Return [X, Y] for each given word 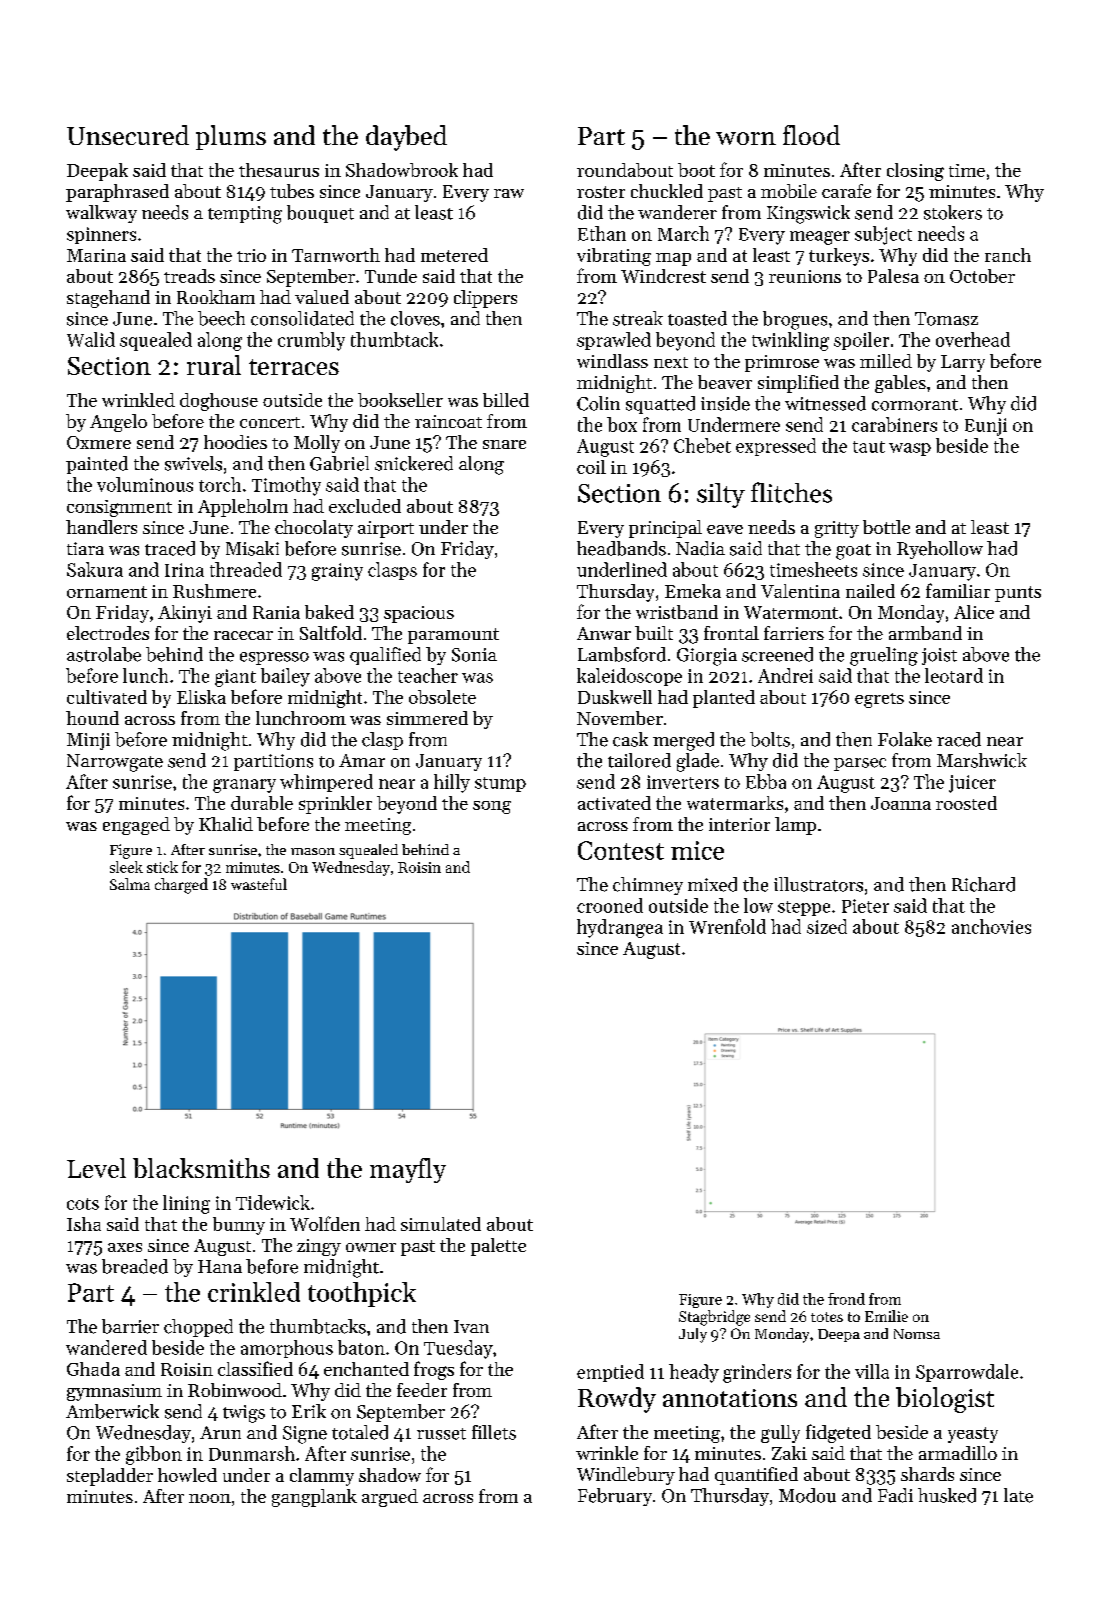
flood [811, 135]
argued [390, 1498]
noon [210, 1498]
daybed [406, 138]
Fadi [895, 1495]
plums [231, 137]
